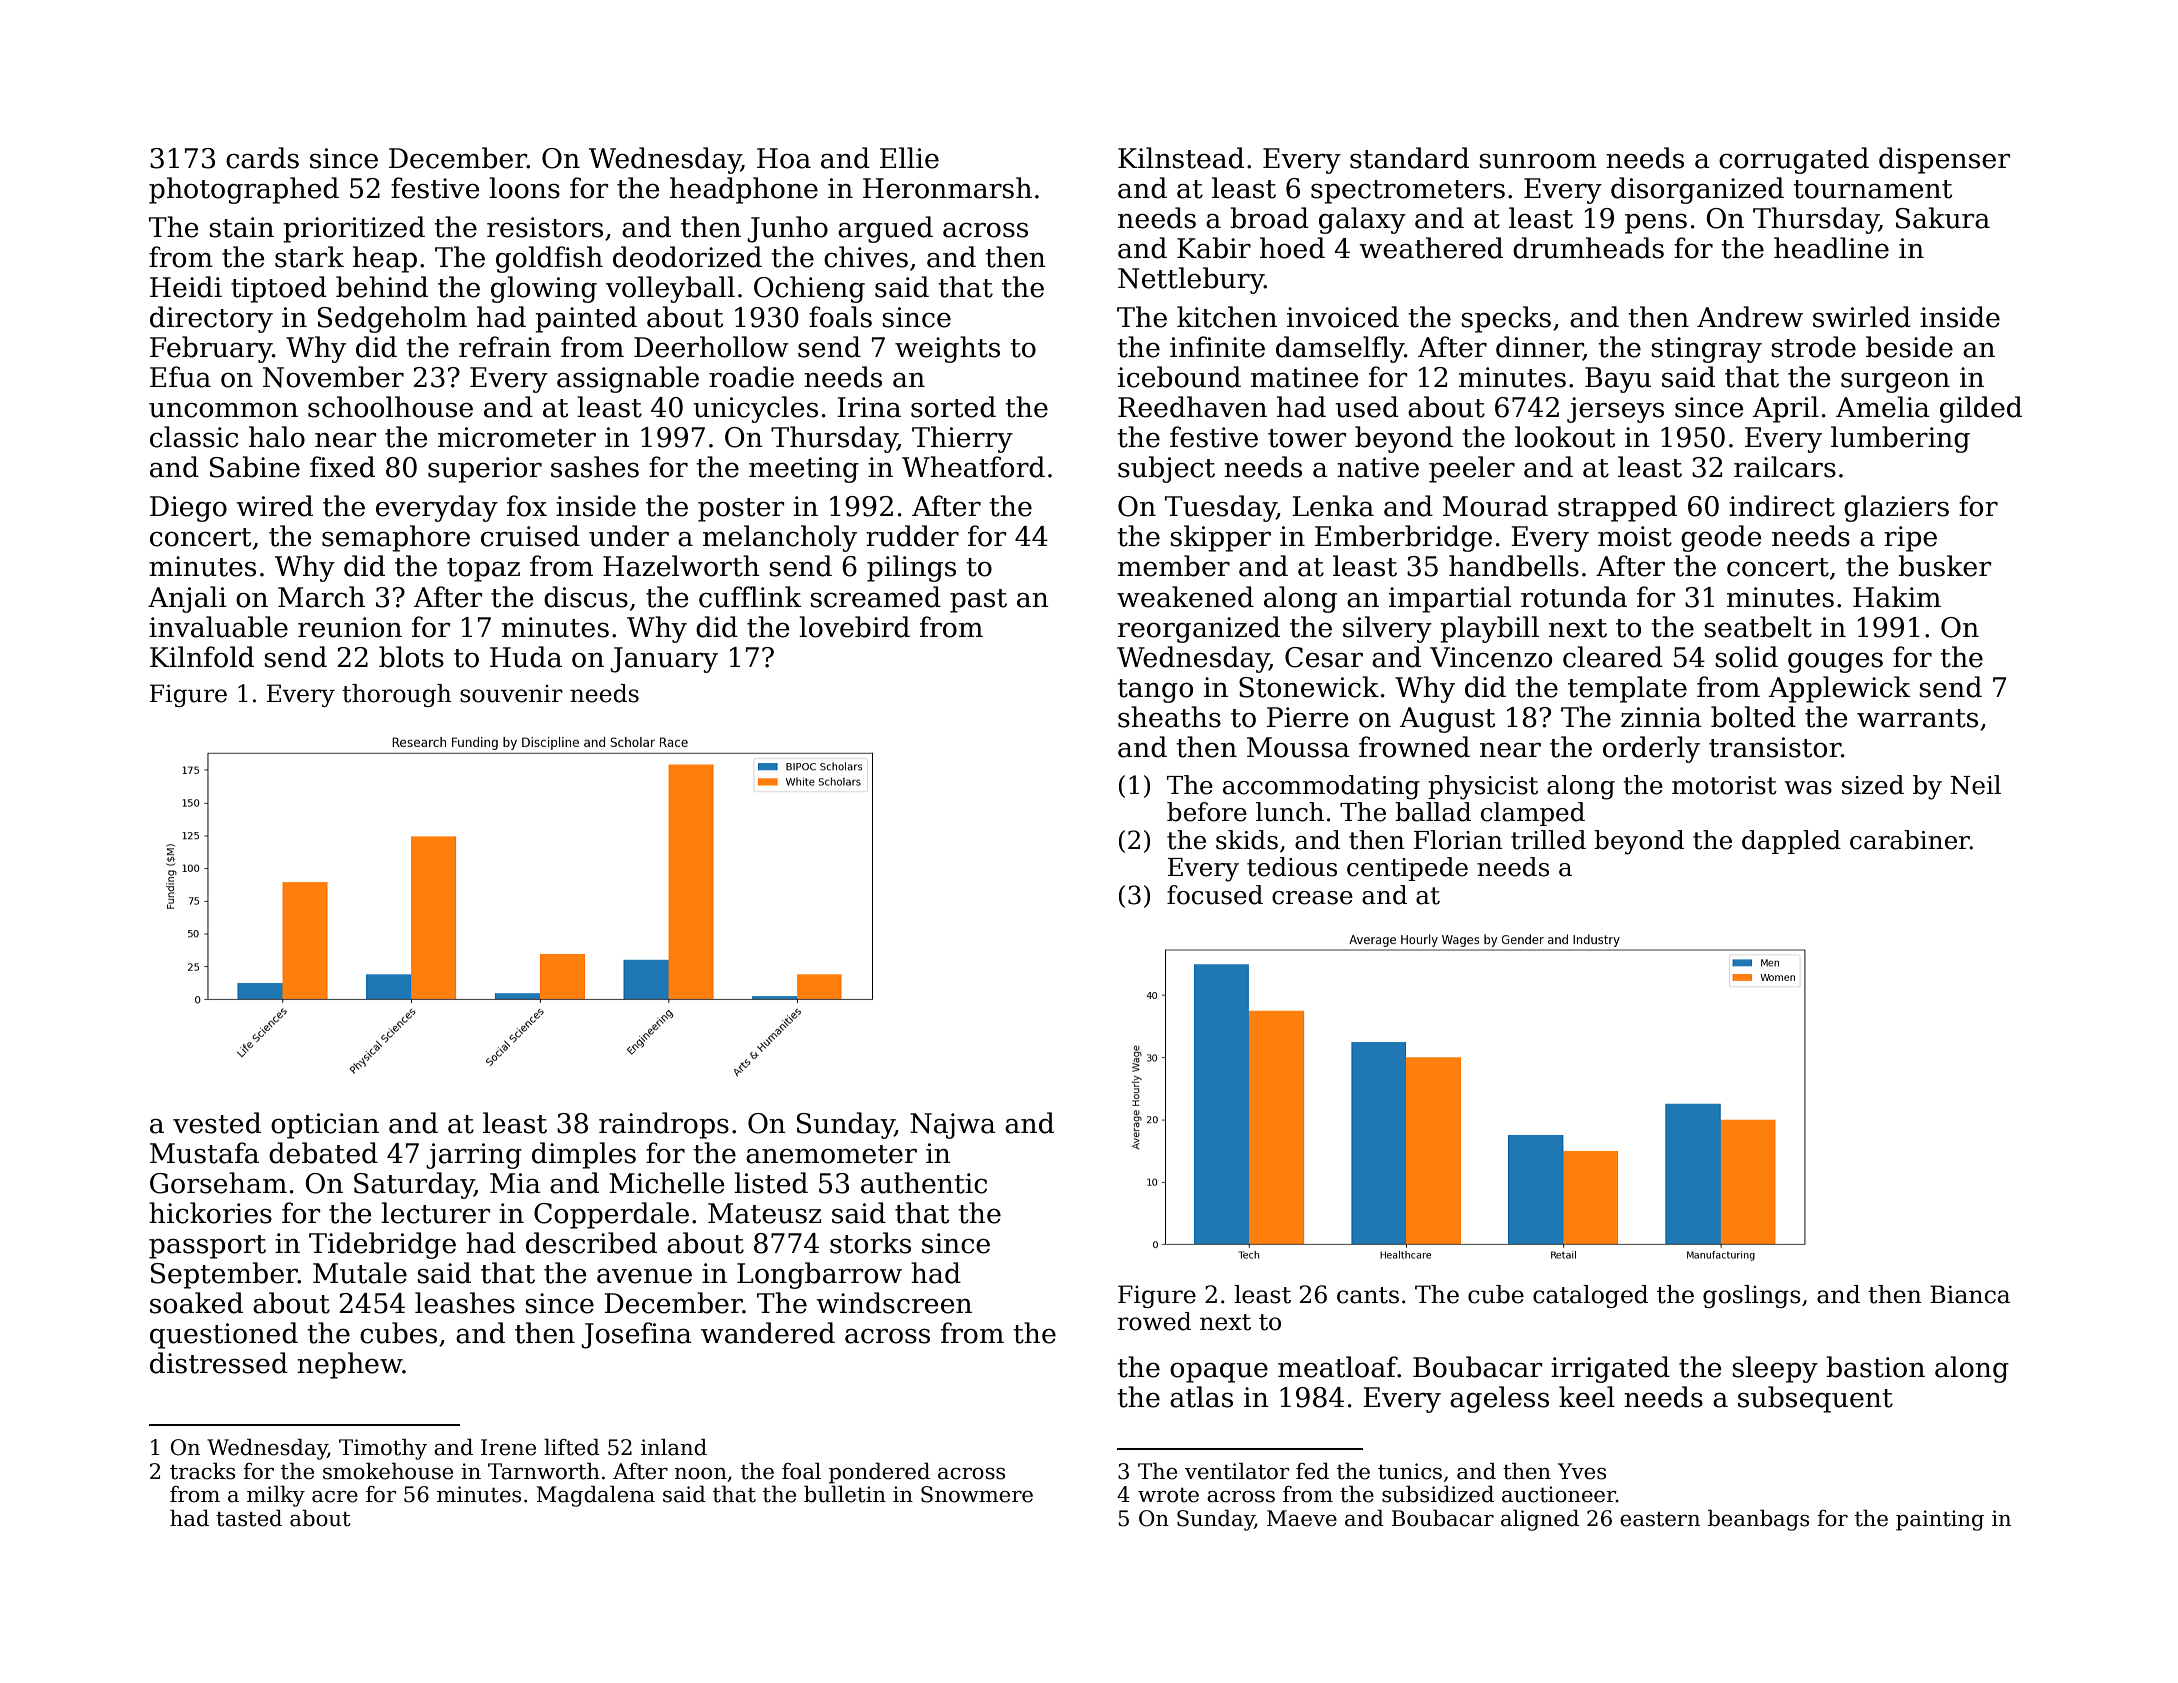 Image resolution: width=2178 pixels, height=1683 pixels. What do you see at coordinates (262, 158) in the screenshot?
I see `cards` at bounding box center [262, 158].
